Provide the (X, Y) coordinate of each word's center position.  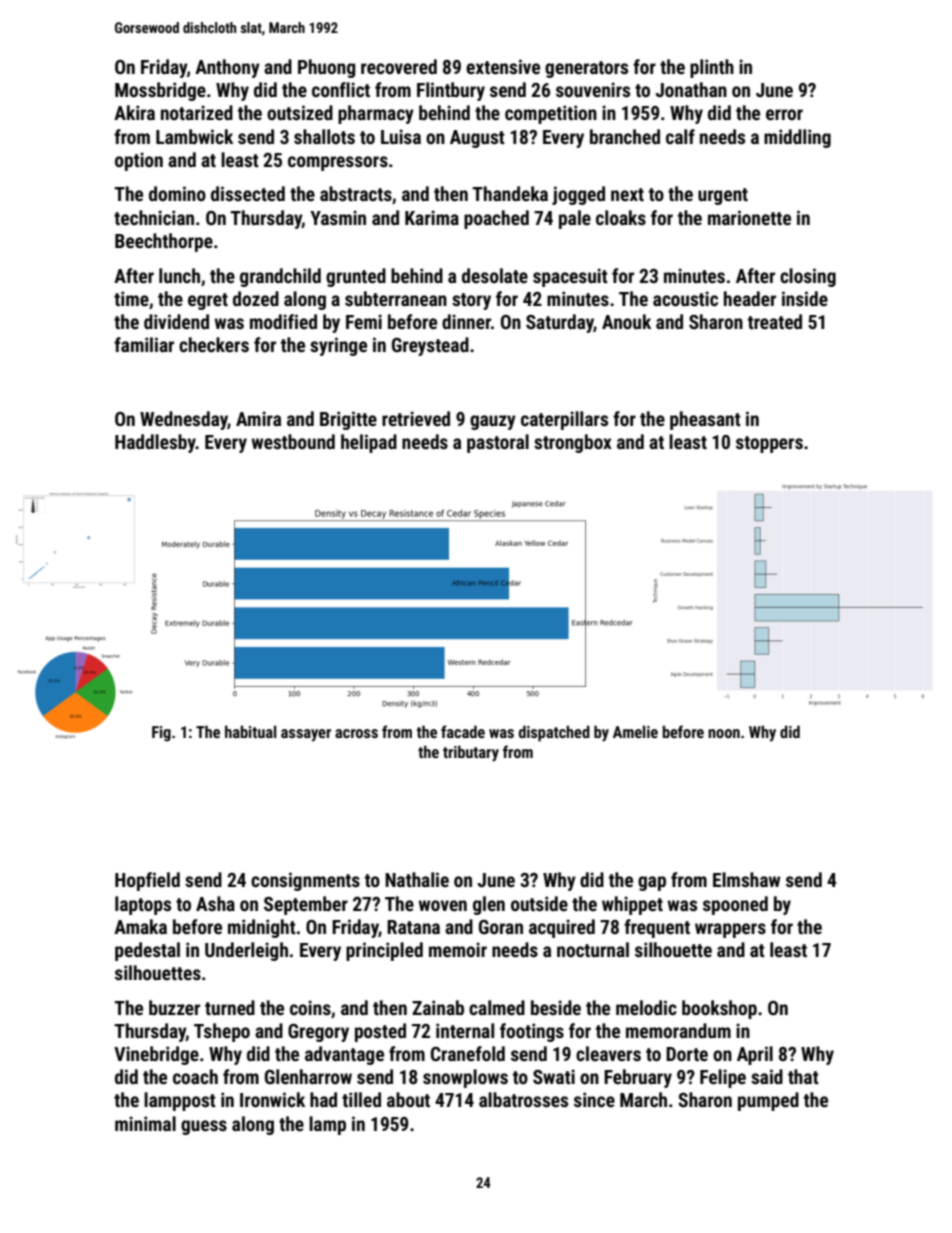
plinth (712, 68)
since (594, 1099)
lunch (179, 275)
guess (204, 1127)
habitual (251, 731)
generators (586, 69)
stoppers (769, 444)
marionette (749, 217)
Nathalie (417, 879)
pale (575, 219)
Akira (134, 112)
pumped (768, 1101)
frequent (657, 928)
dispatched (554, 733)
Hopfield (147, 881)
